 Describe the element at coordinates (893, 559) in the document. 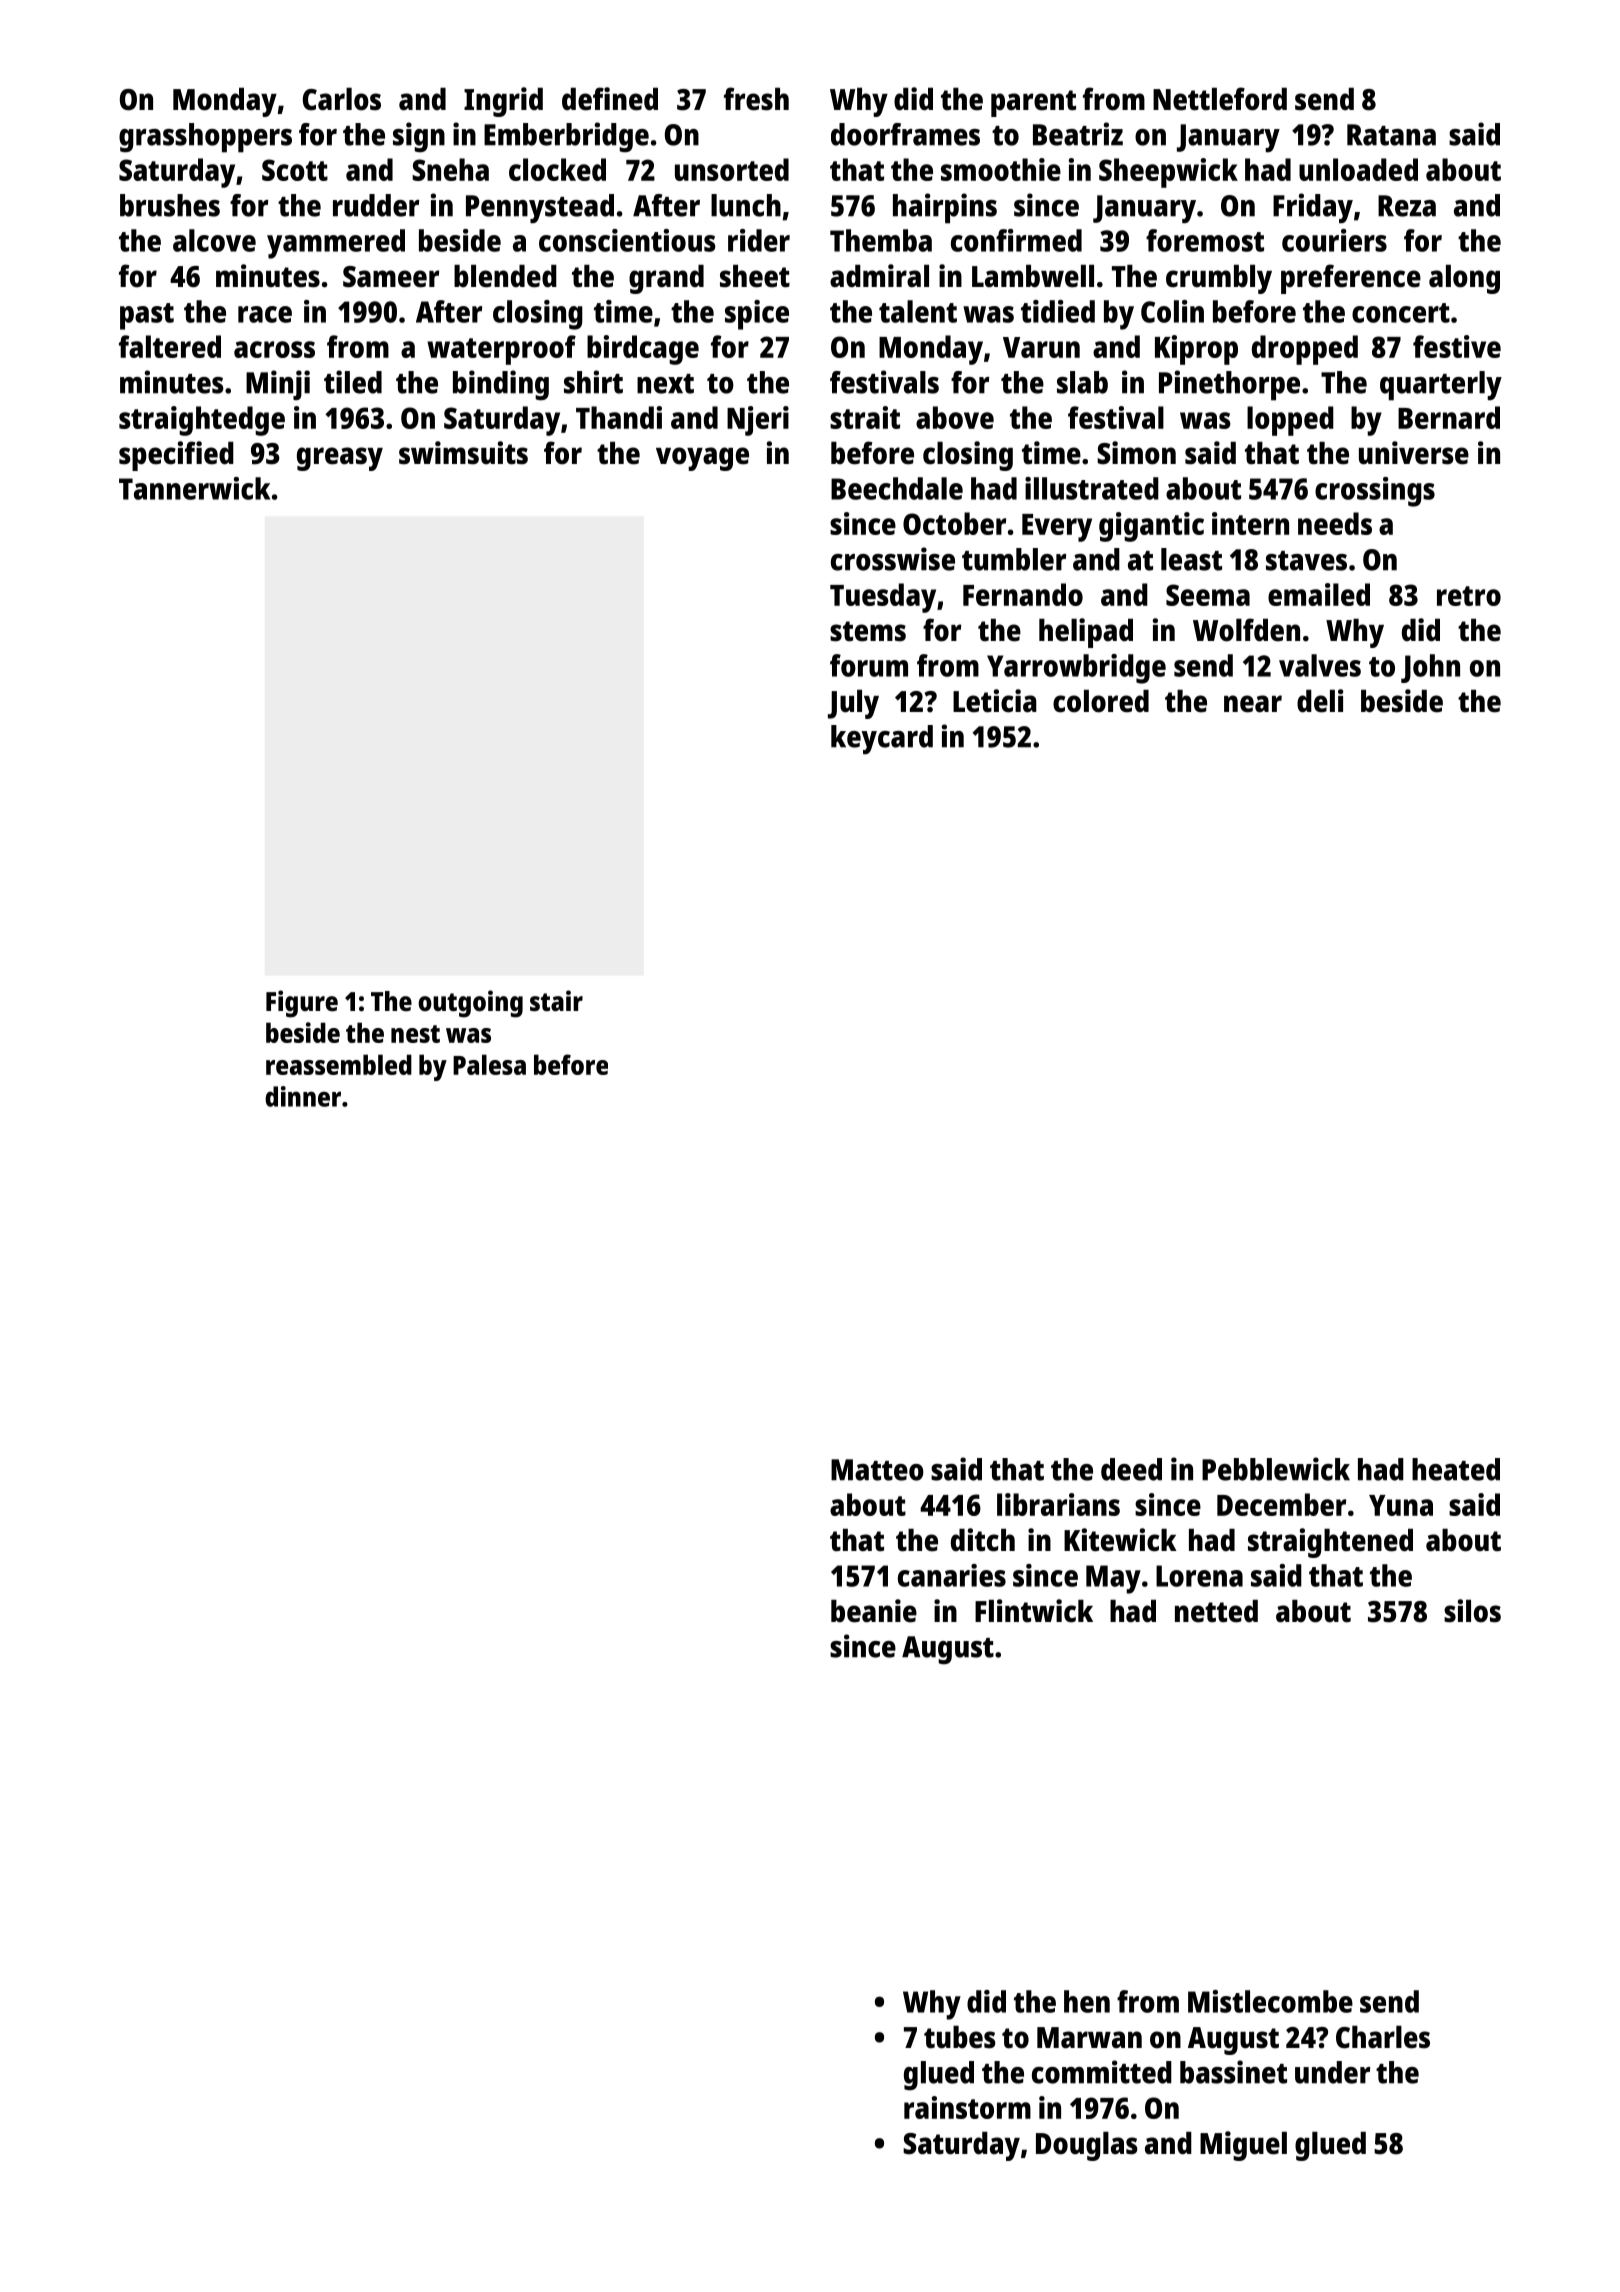

I see `crosswise` at that location.
